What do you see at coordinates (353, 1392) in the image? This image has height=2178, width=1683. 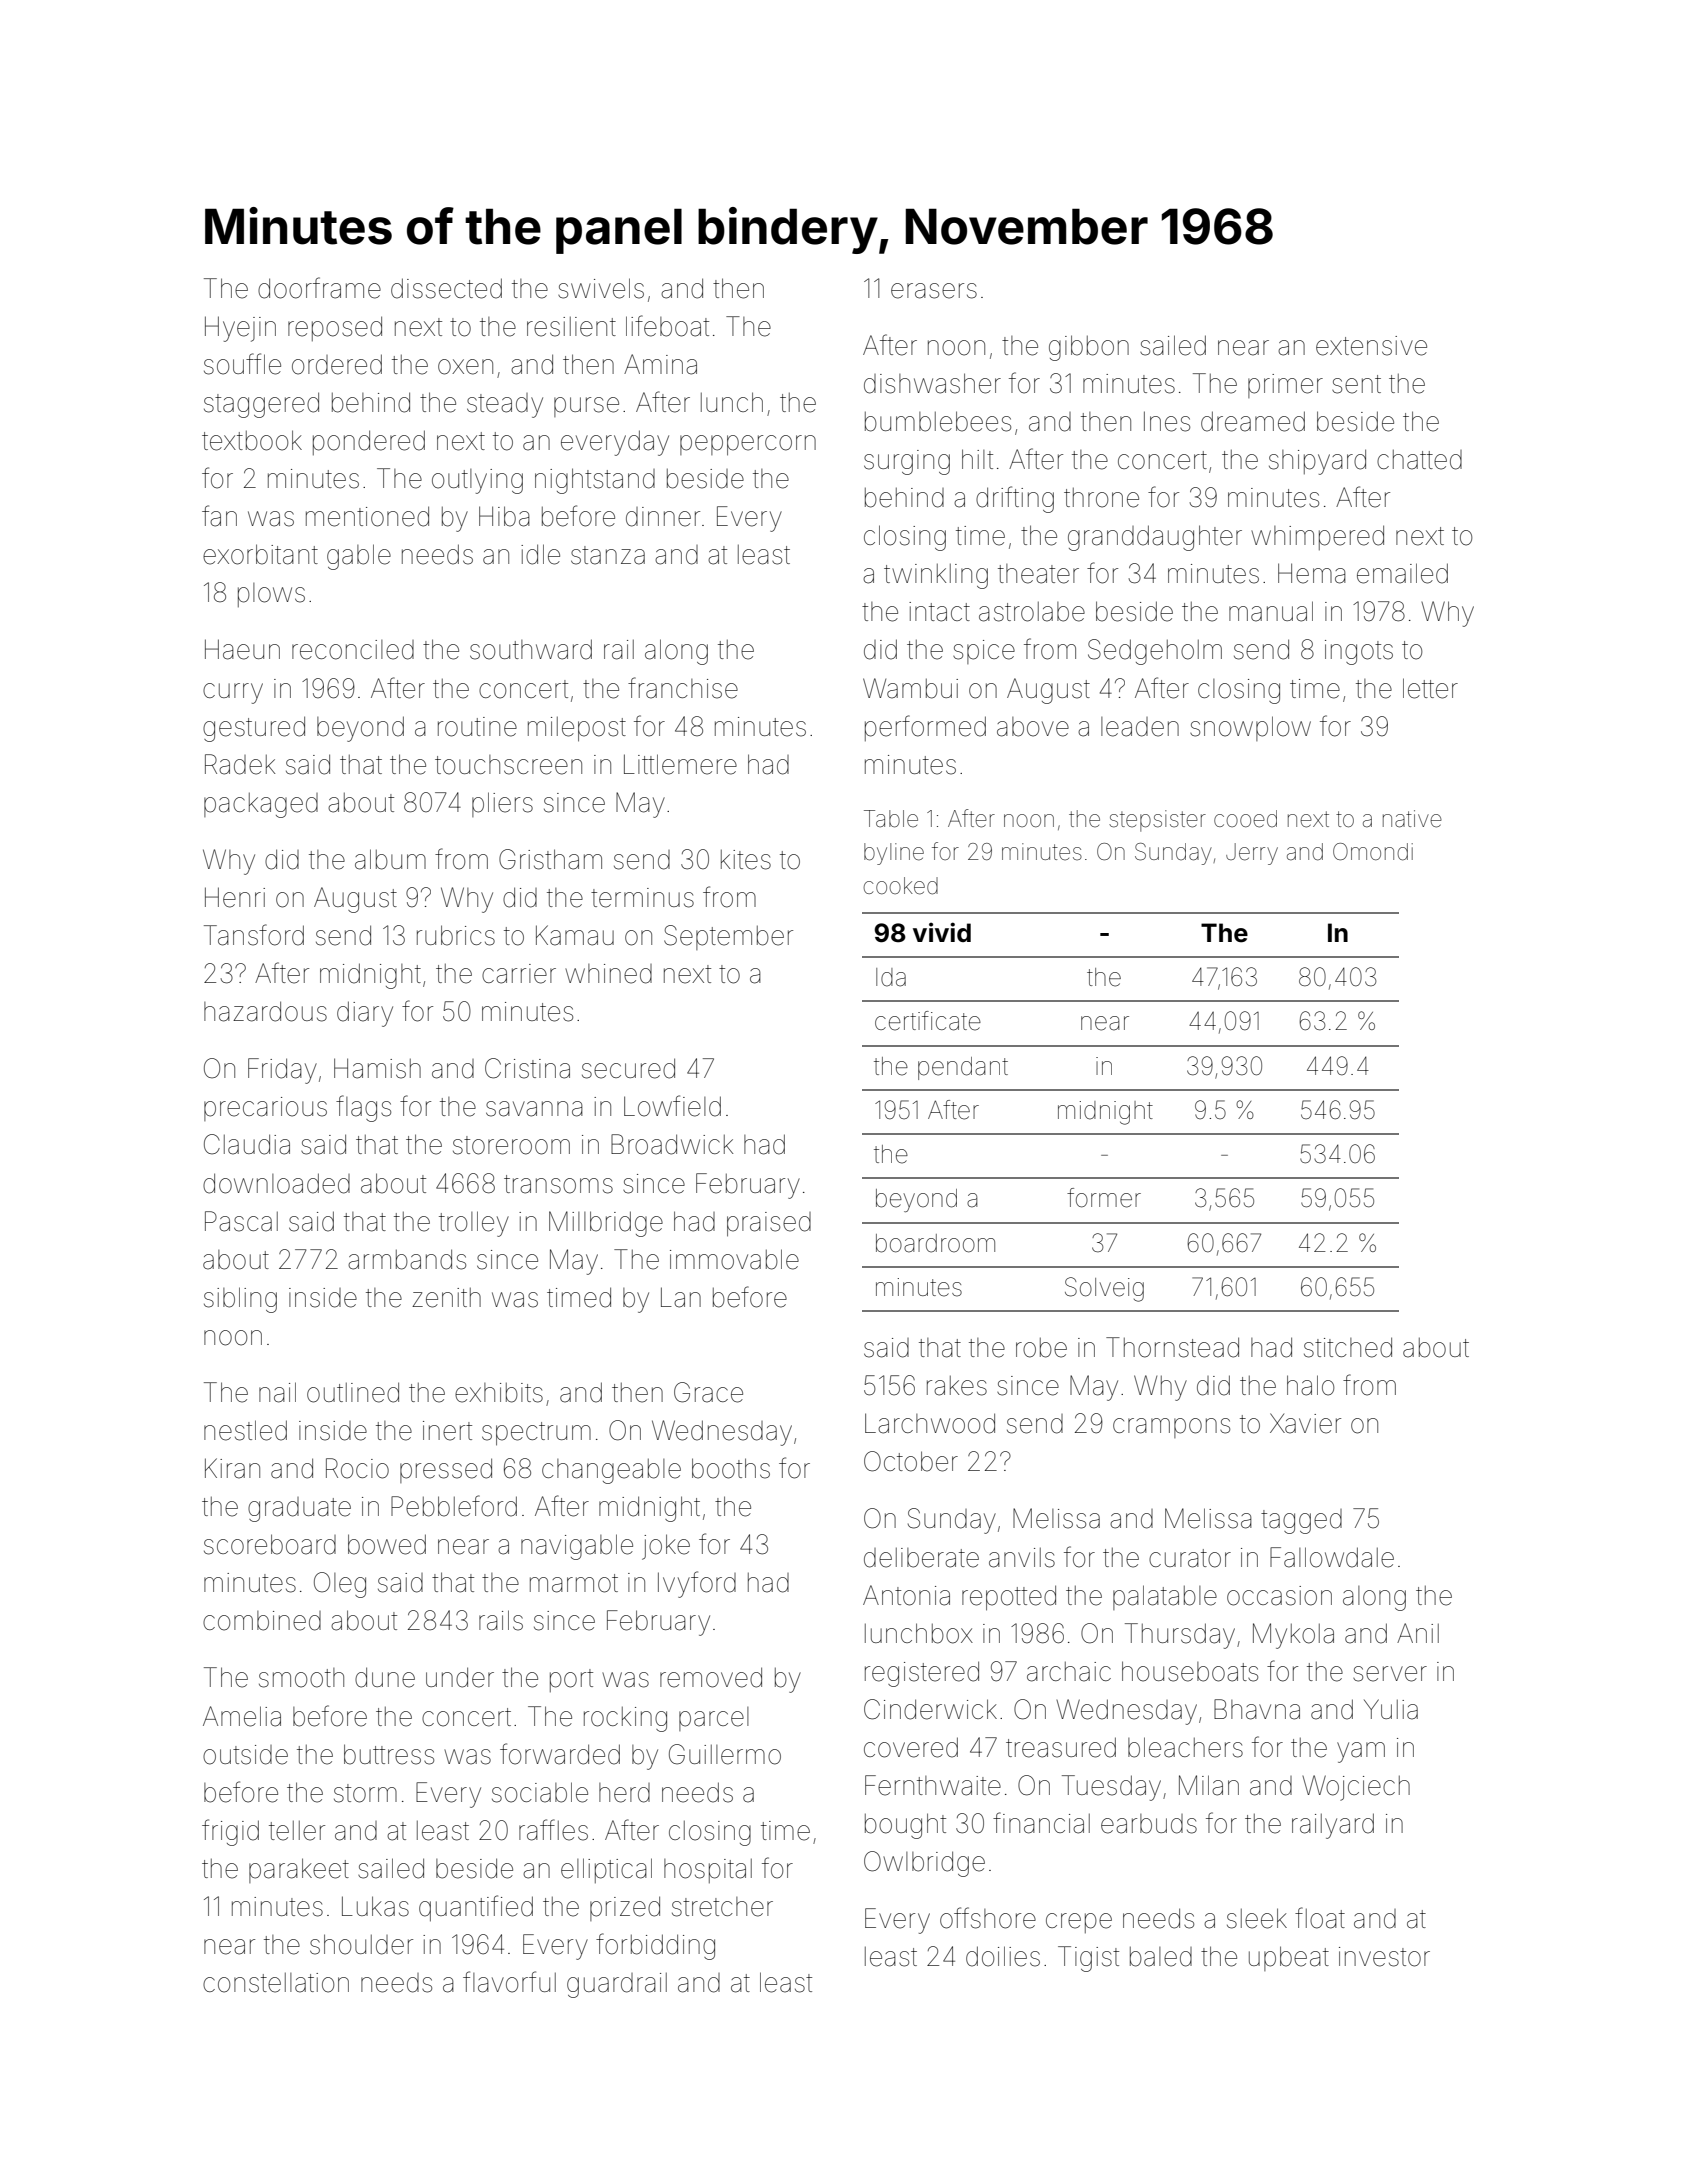 I see `outlined` at bounding box center [353, 1392].
